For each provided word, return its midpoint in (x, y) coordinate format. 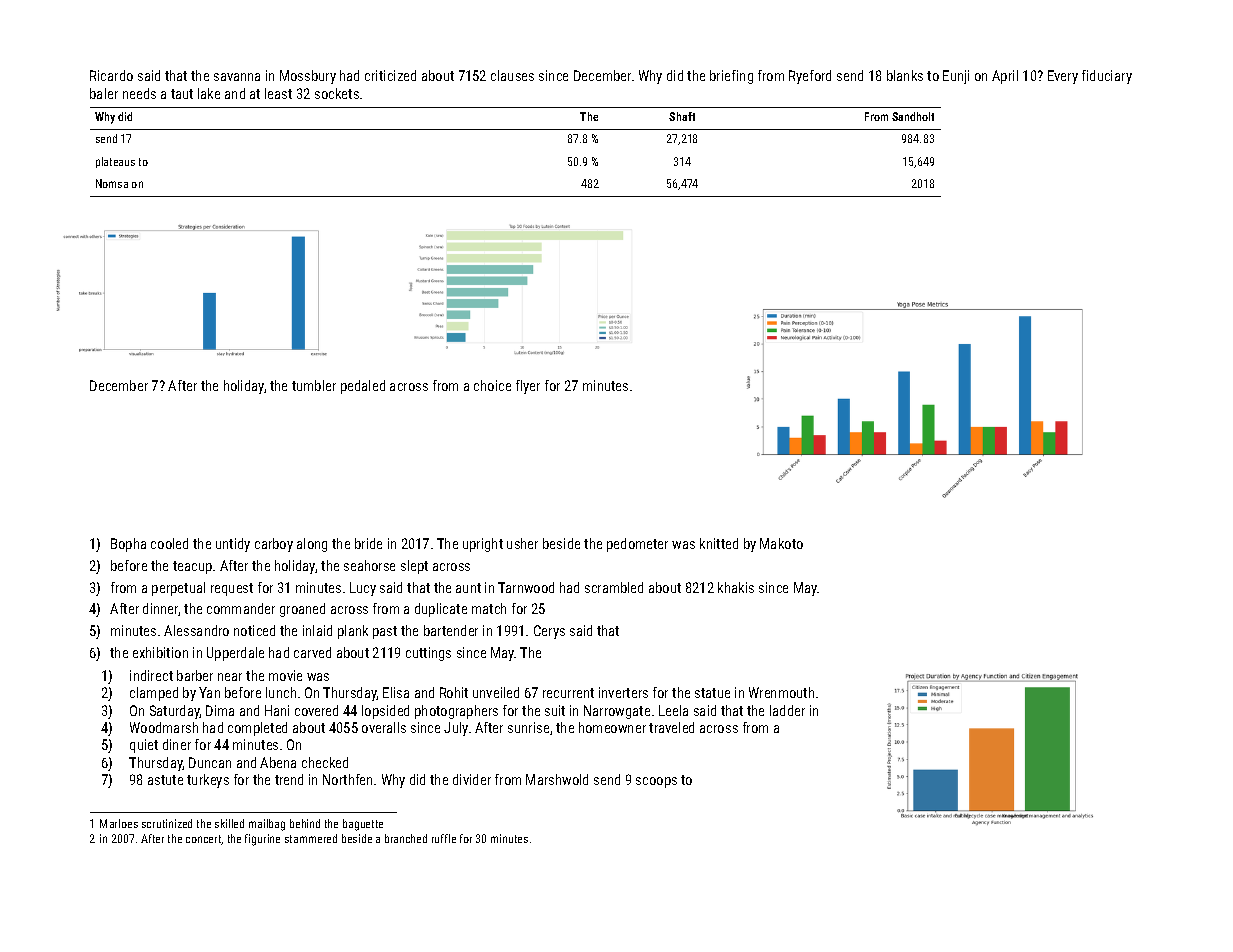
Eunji (956, 77)
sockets (337, 93)
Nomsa (112, 183)
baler (104, 93)
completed (257, 729)
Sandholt (913, 116)
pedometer (637, 545)
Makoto (781, 543)
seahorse (369, 565)
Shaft (682, 116)
